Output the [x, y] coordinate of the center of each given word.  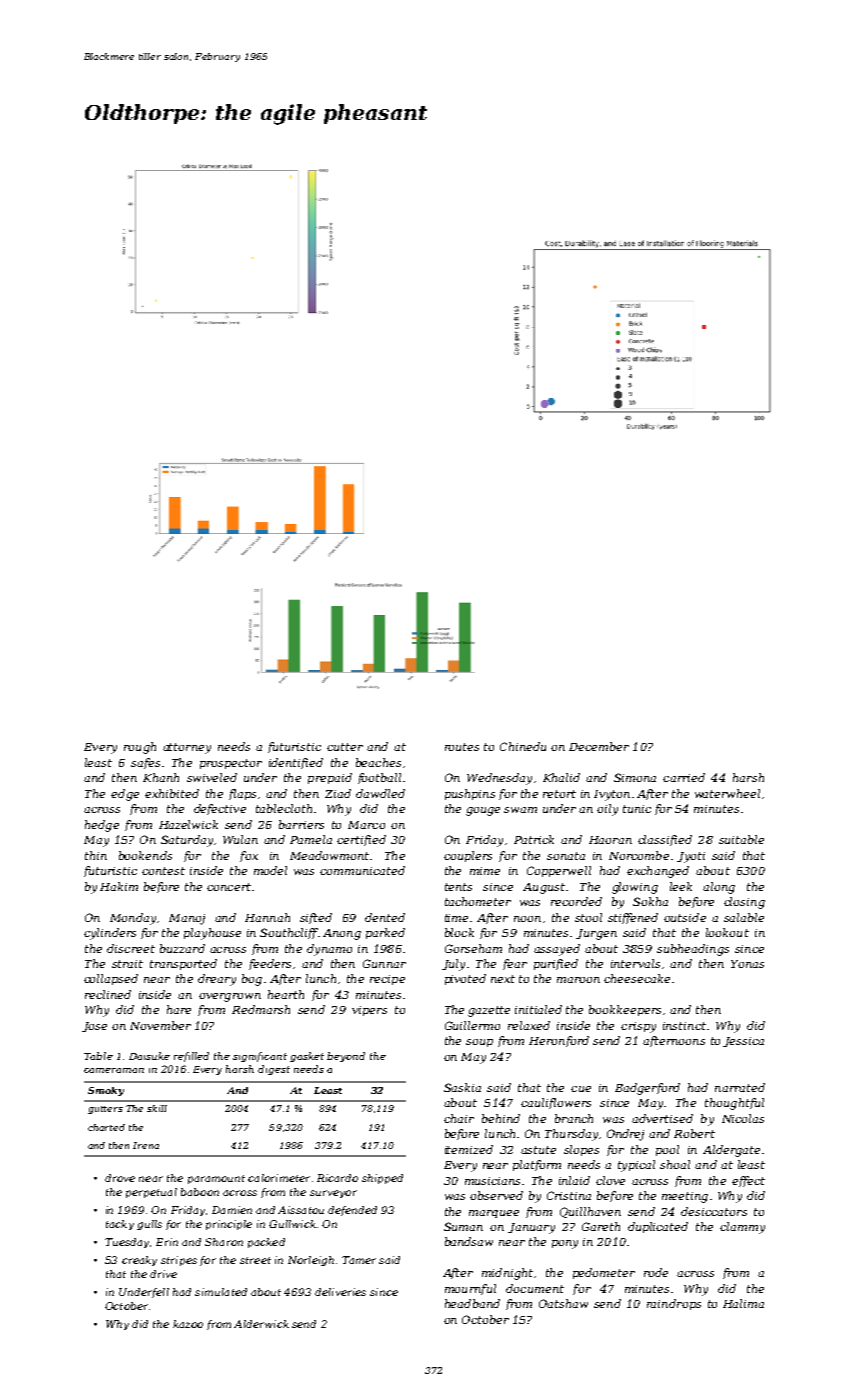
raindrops [674, 1304]
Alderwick [261, 1324]
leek [681, 886]
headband [472, 1303]
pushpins [470, 794]
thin [96, 855]
